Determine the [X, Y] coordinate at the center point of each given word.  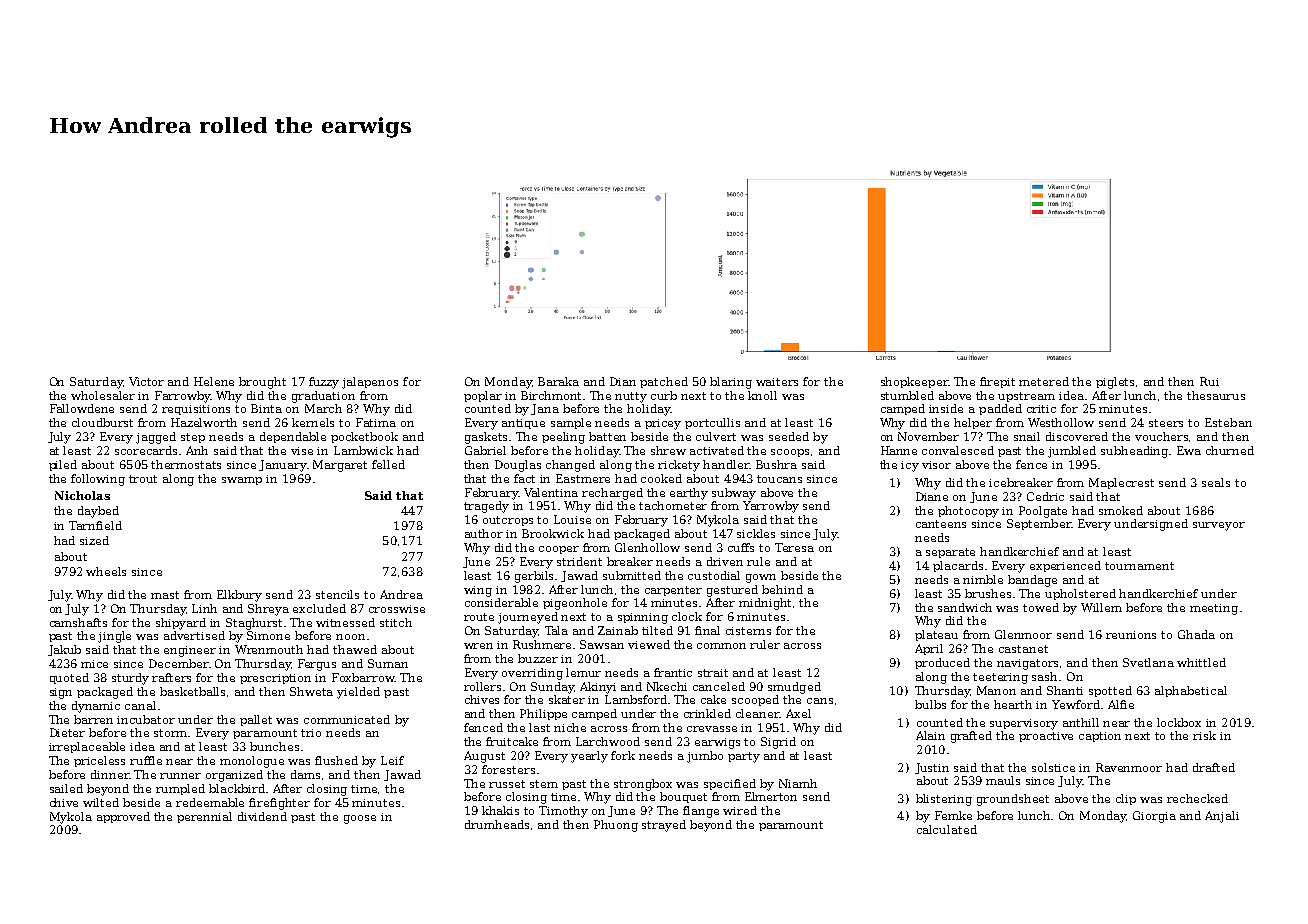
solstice [1053, 767]
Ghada [1196, 634]
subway [734, 494]
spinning [643, 618]
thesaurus [1216, 395]
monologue [252, 762]
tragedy [486, 507]
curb [664, 395]
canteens [941, 524]
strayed [664, 826]
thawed [355, 649]
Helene [214, 381]
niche [570, 727]
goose [360, 819]
